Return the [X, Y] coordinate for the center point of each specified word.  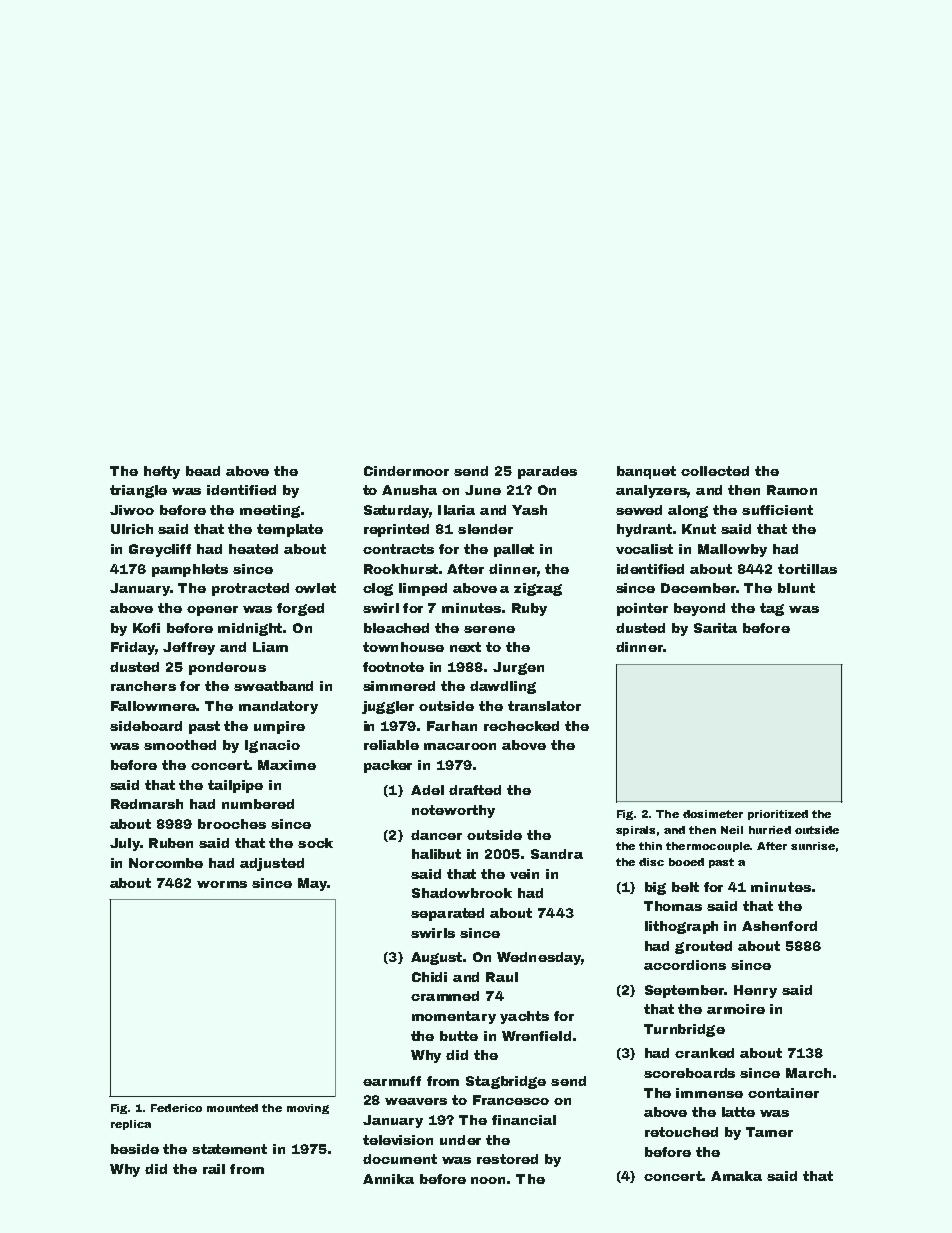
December [698, 588]
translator [544, 706]
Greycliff [160, 550]
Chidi [429, 977]
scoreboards [689, 1073]
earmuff [392, 1081]
